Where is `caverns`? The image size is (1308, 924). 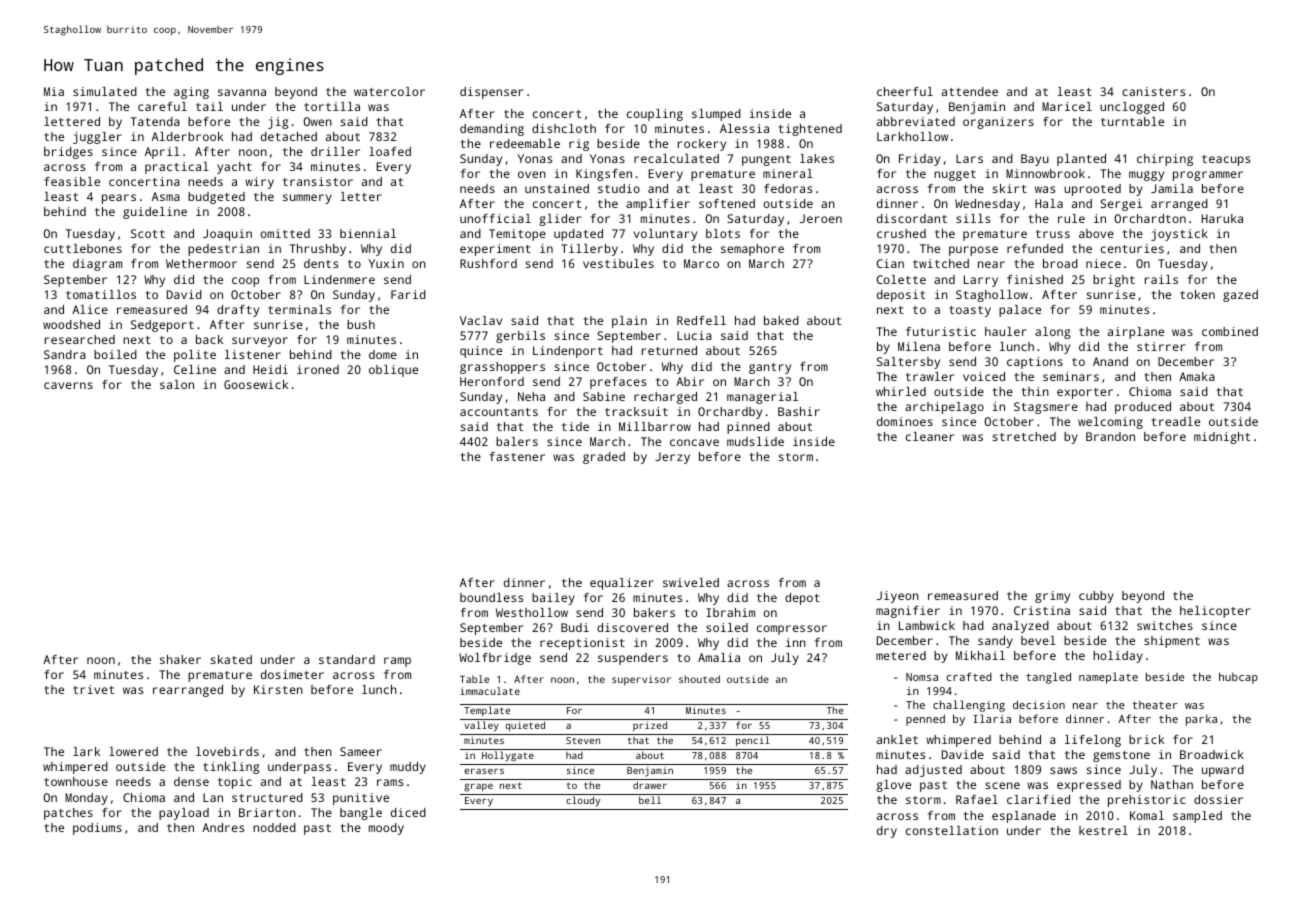 caverns is located at coordinates (68, 385).
